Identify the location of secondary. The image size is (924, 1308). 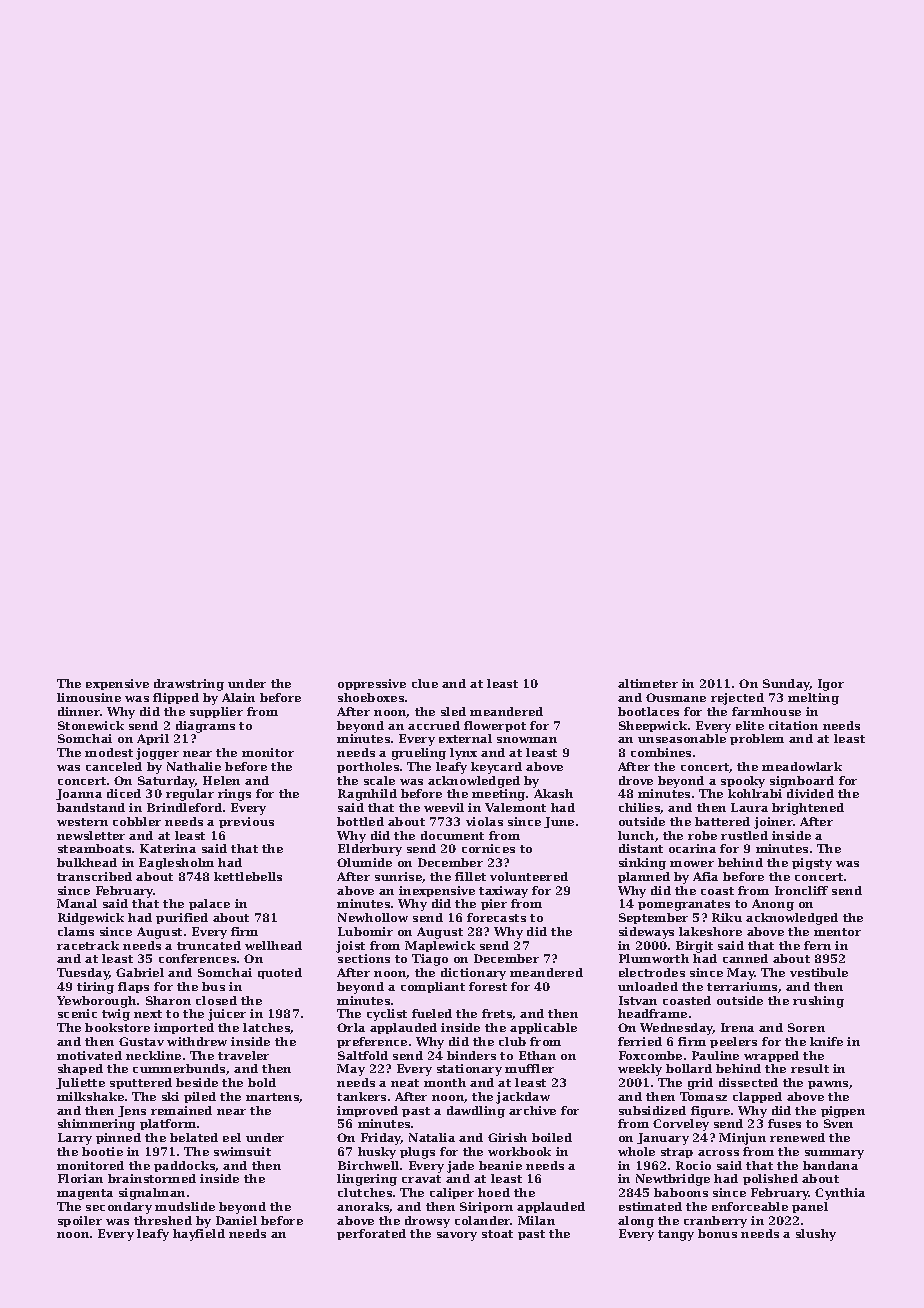
(119, 1208).
